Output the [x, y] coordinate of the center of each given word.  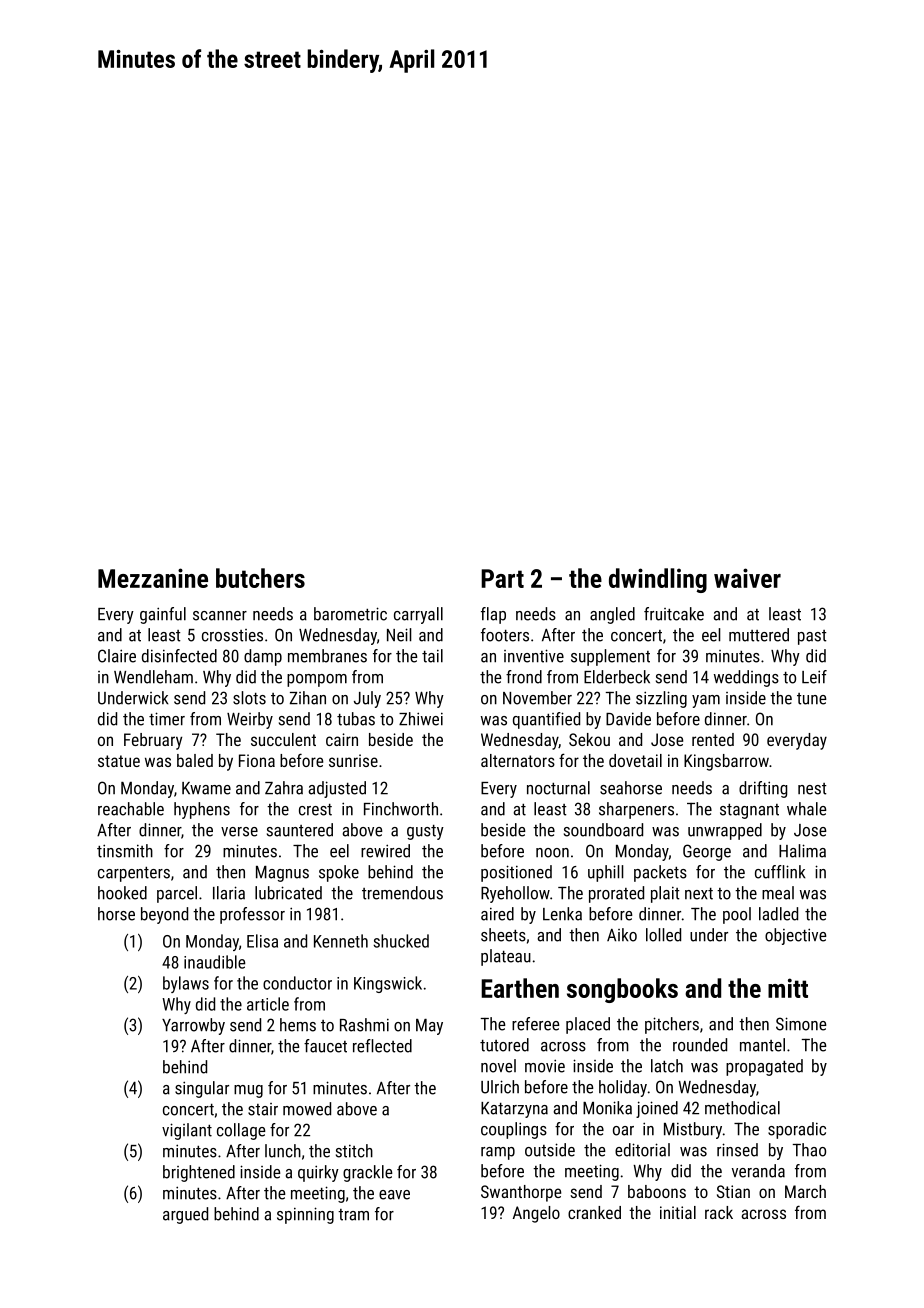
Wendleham [153, 677]
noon [552, 853]
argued [185, 1215]
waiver [747, 578]
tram [353, 1215]
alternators [518, 760]
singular [202, 1089]
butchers [260, 578]
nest [812, 789]
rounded [700, 1045]
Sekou [589, 739]
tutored [504, 1045]
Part [502, 578]
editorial [642, 1150]
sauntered [300, 830]
